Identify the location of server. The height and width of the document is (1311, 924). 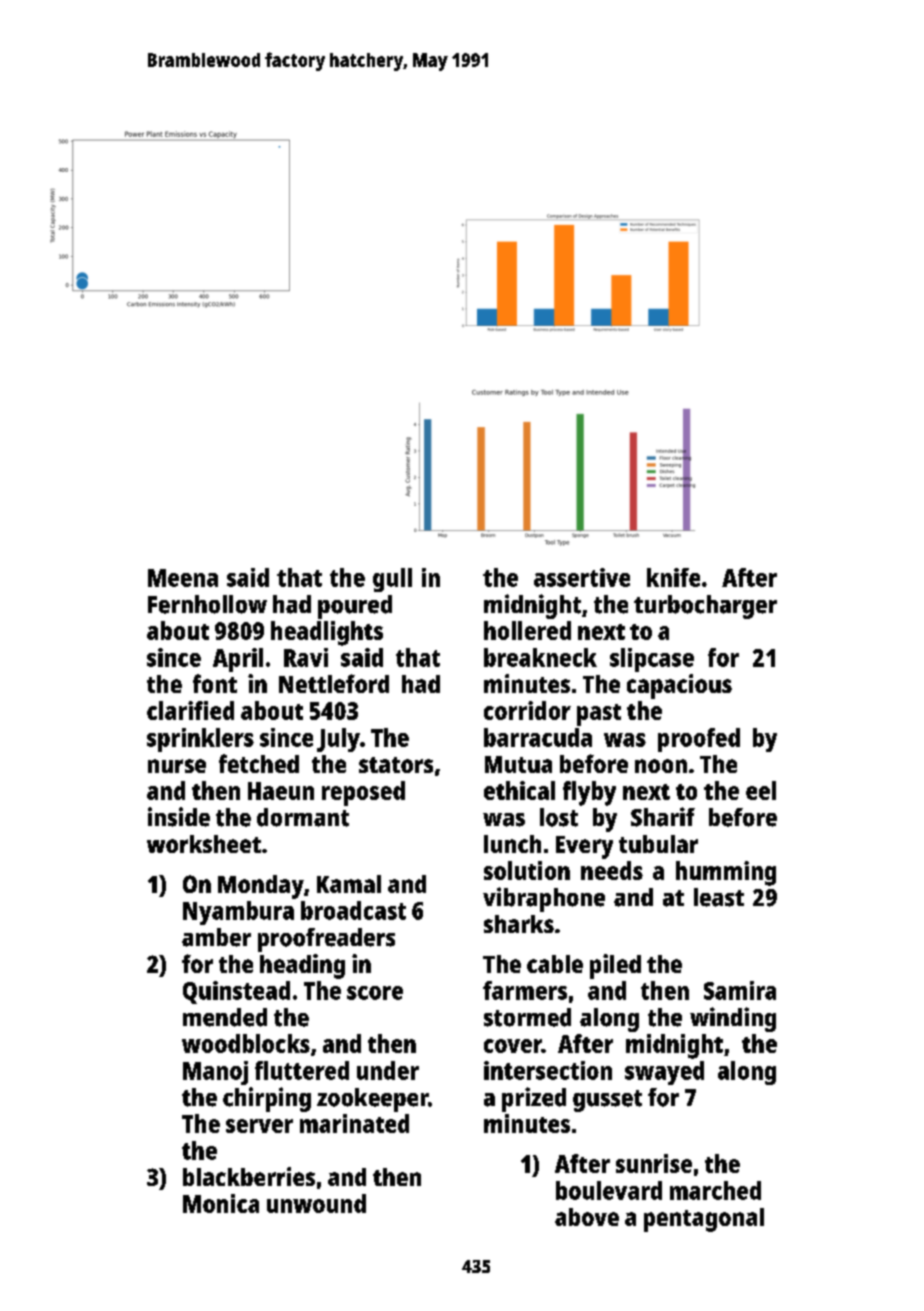
(259, 1126).
